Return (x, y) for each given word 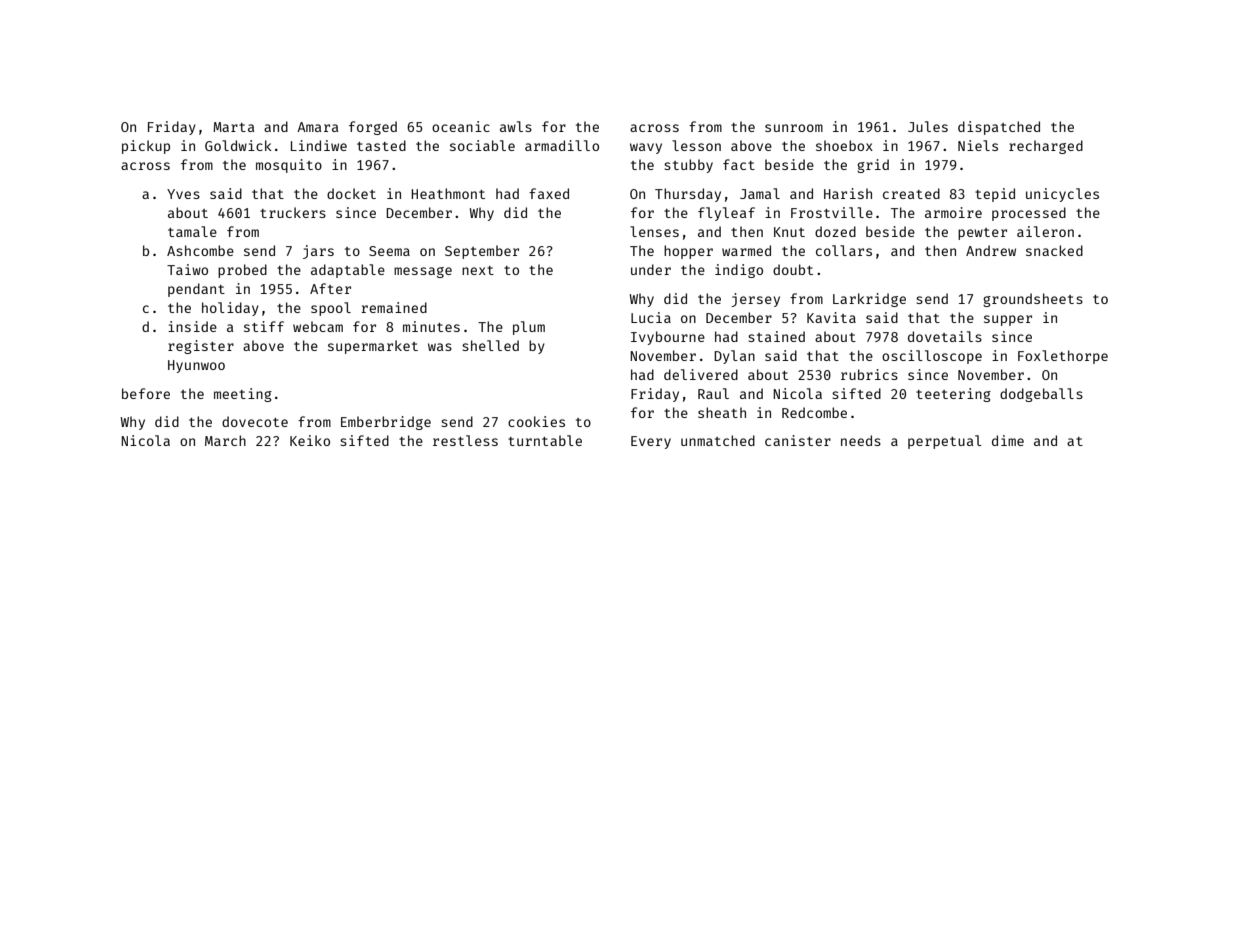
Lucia (651, 317)
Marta (234, 127)
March (225, 440)
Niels (978, 145)
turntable (545, 440)
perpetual (945, 442)
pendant (196, 290)
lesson (696, 145)
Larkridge (869, 300)
